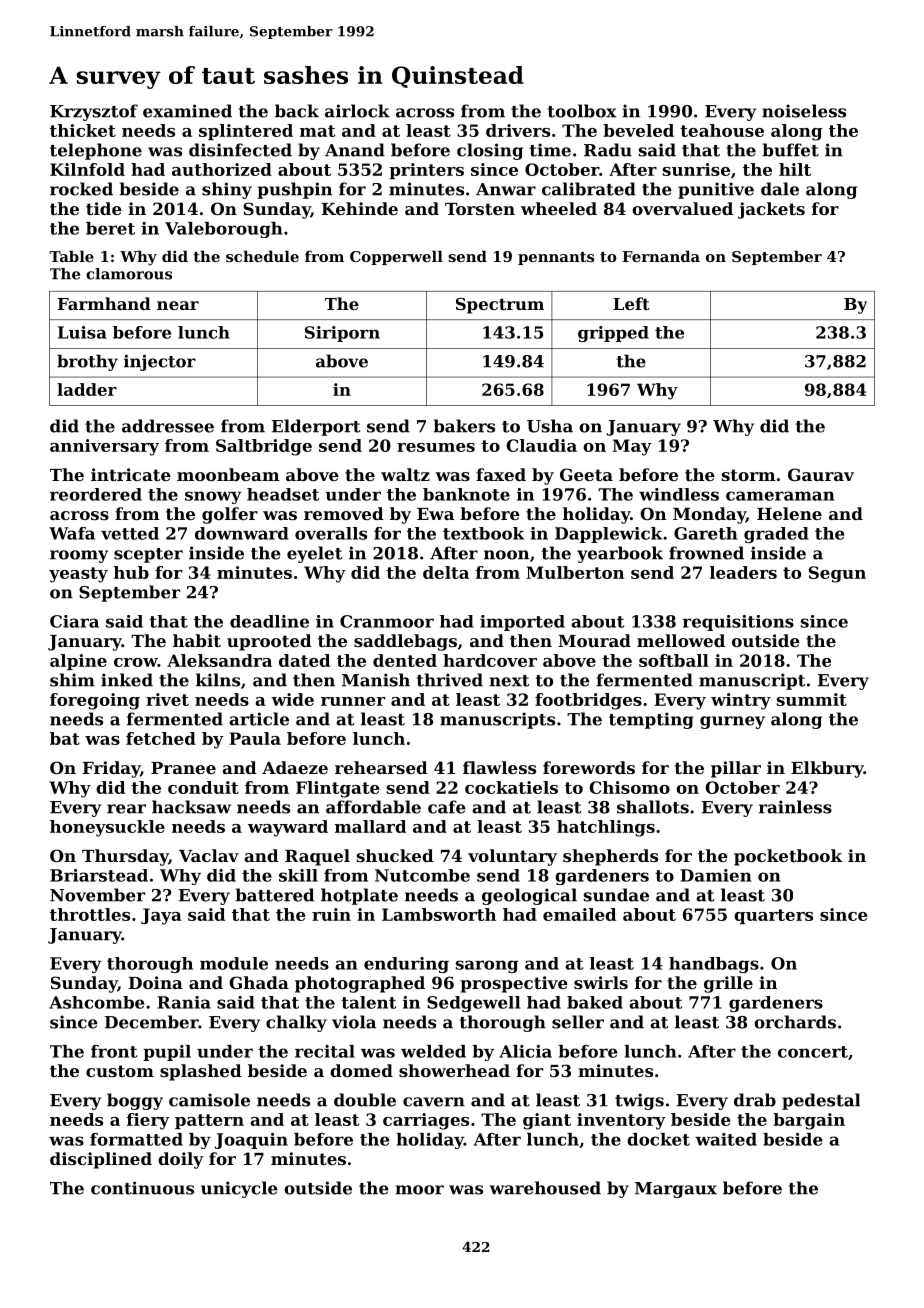 Image resolution: width=924 pixels, height=1308 pixels. I want to click on pupil, so click(167, 1053).
